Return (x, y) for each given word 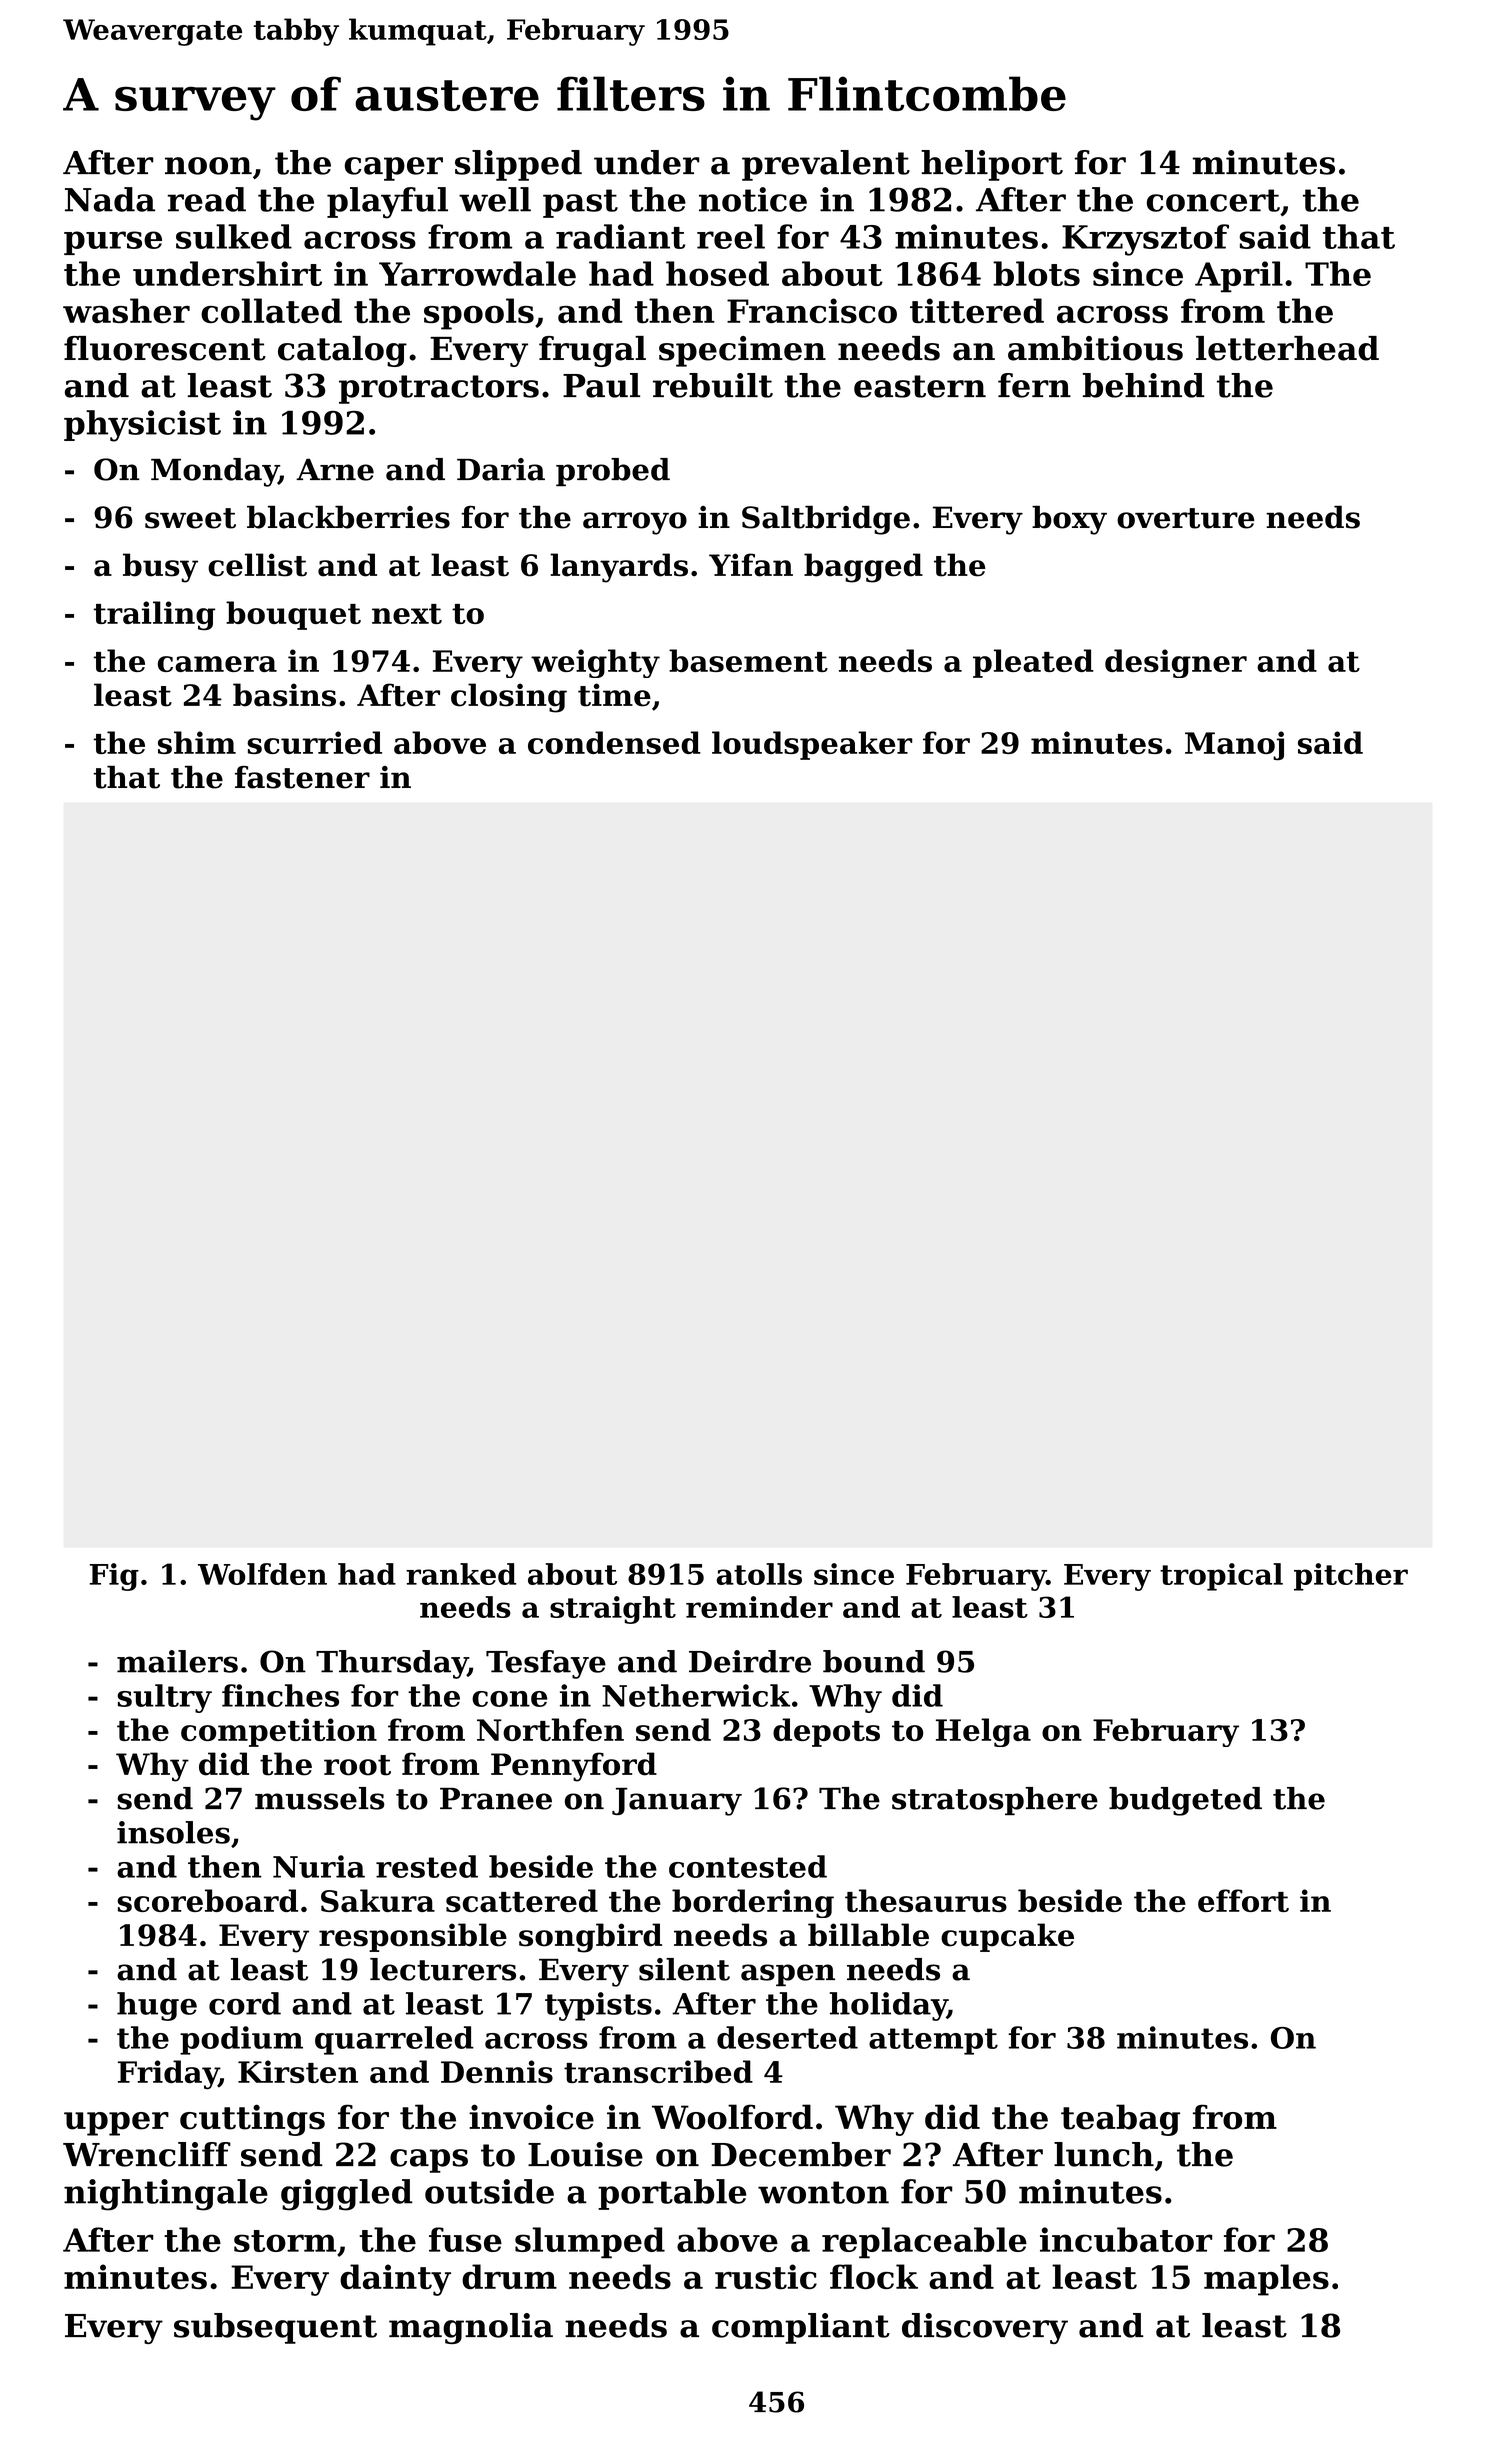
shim (197, 742)
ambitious (1095, 348)
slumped (590, 2243)
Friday (168, 2075)
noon (208, 166)
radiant (620, 236)
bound (874, 1661)
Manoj (1234, 746)
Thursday (392, 1664)
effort (1243, 1900)
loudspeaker (812, 745)
